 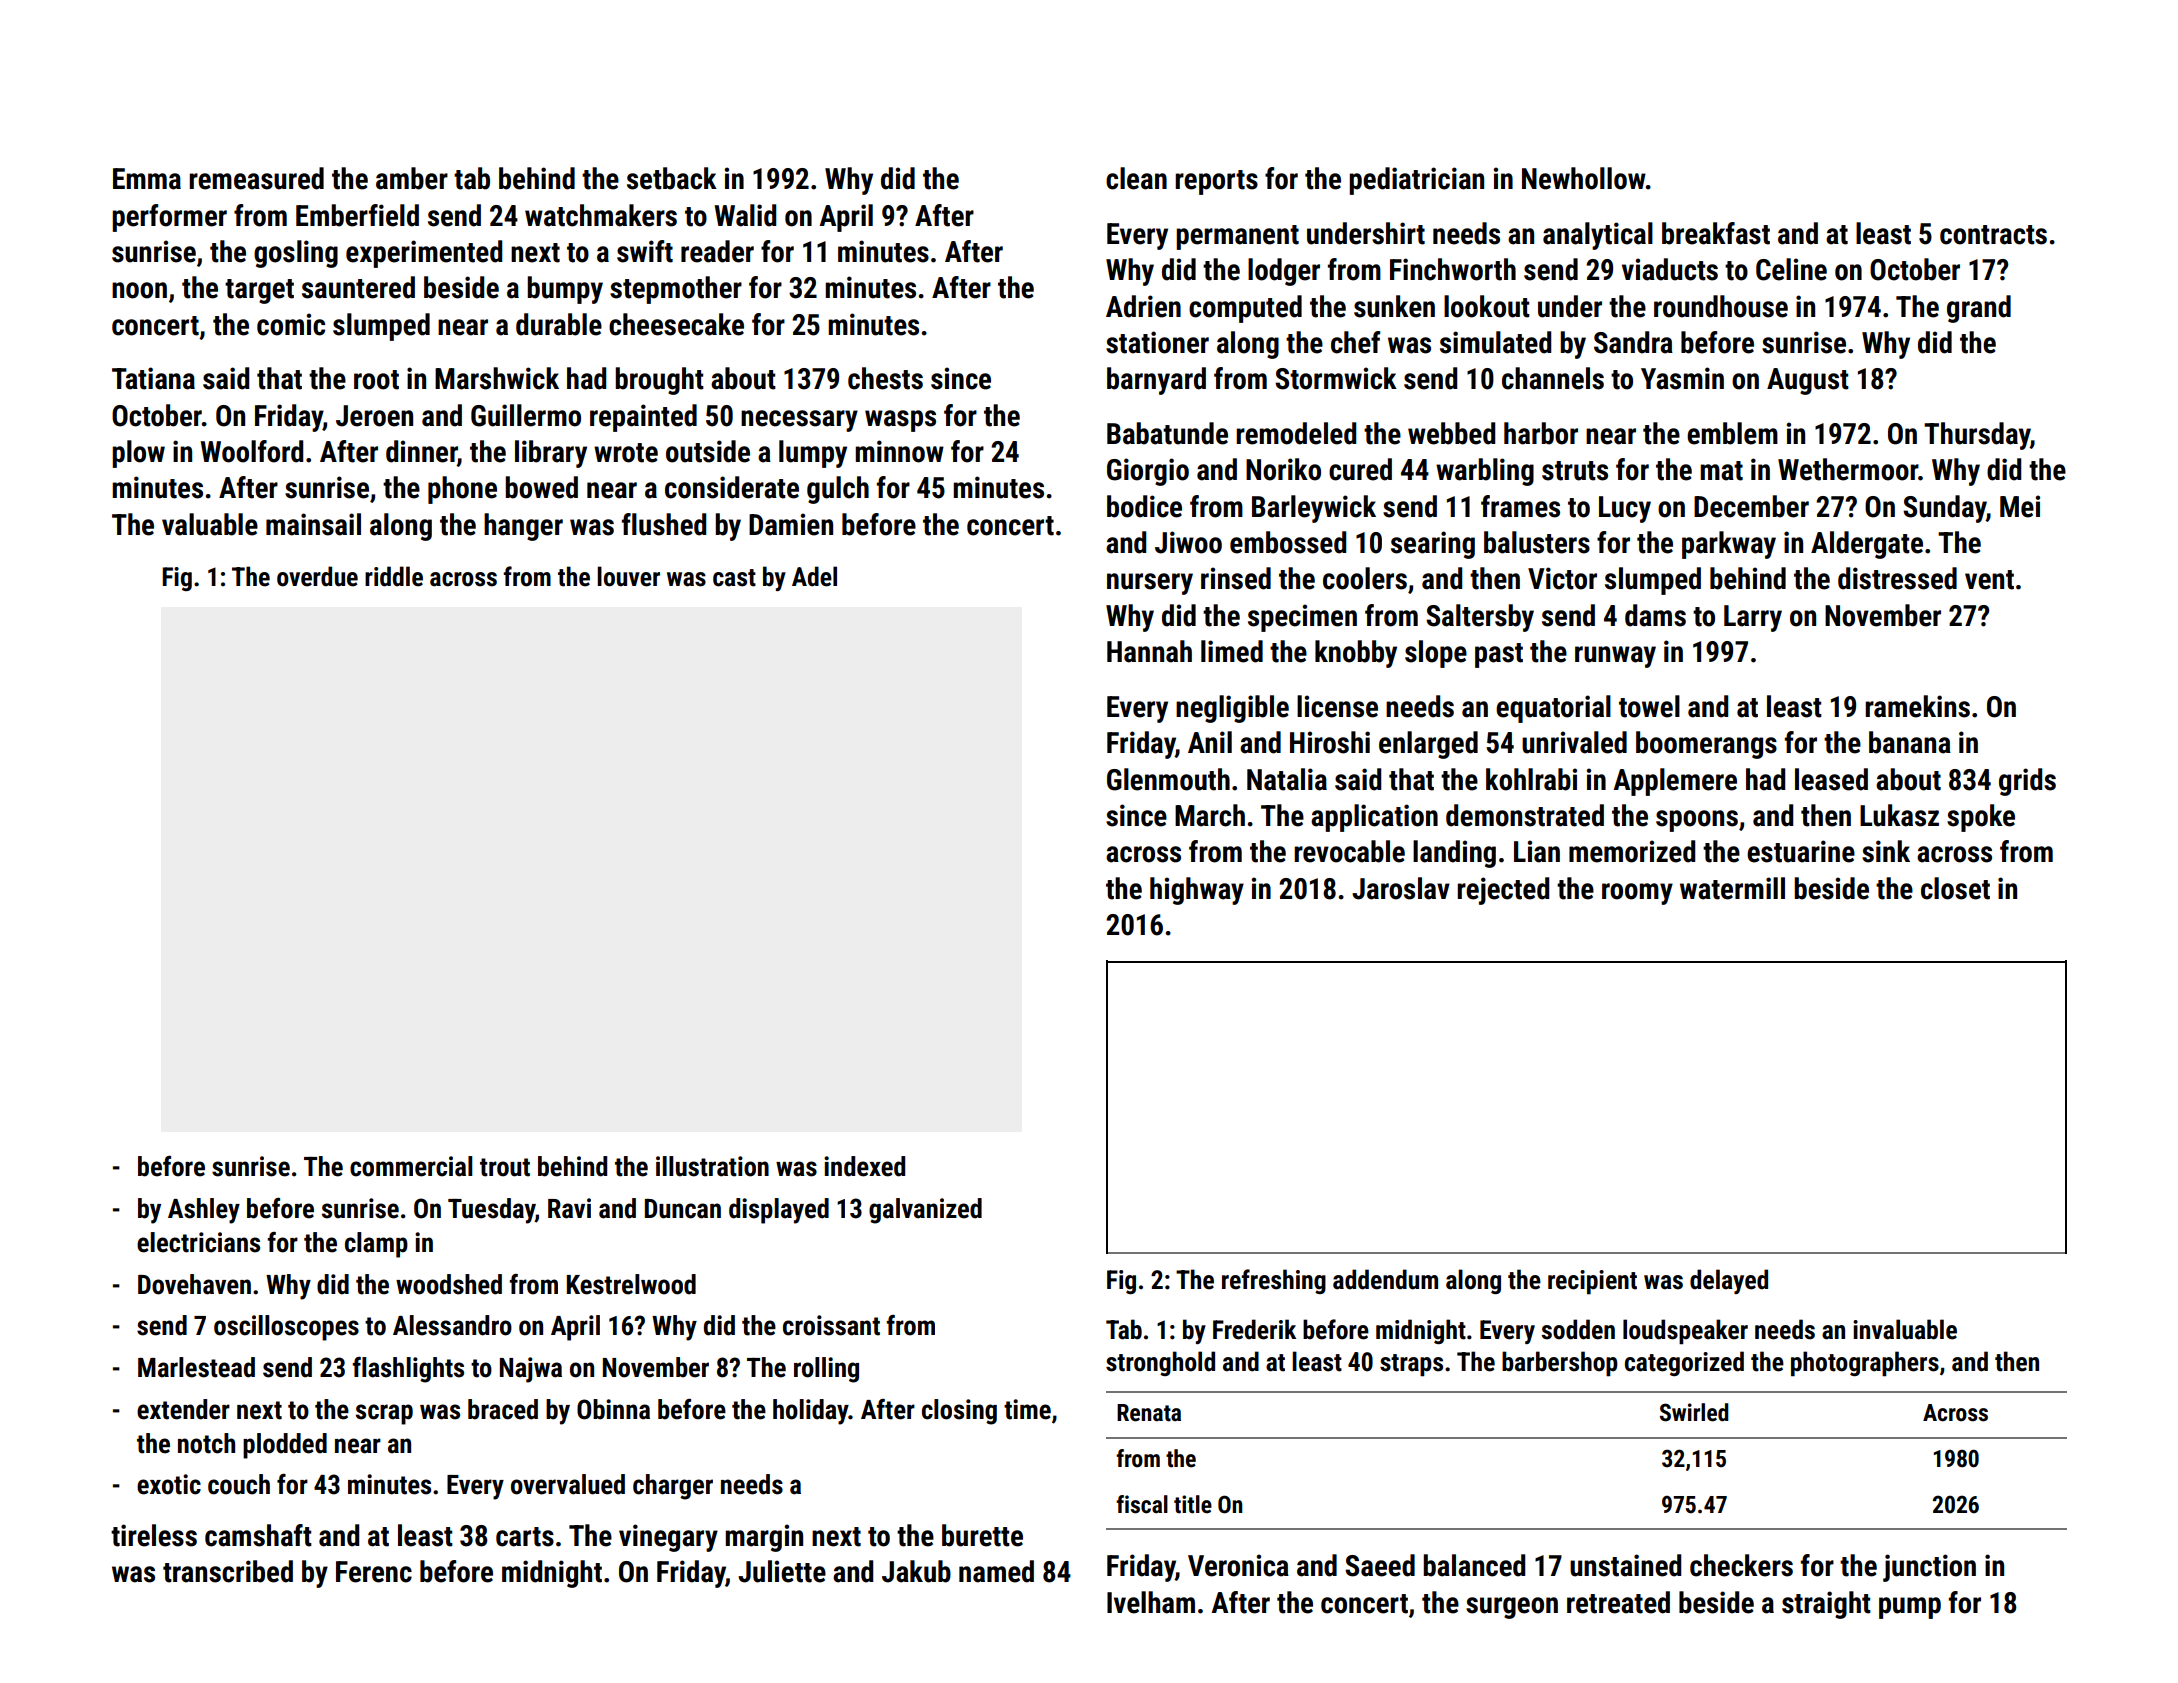 What do you see at coordinates (864, 1166) in the screenshot?
I see `indexed` at bounding box center [864, 1166].
